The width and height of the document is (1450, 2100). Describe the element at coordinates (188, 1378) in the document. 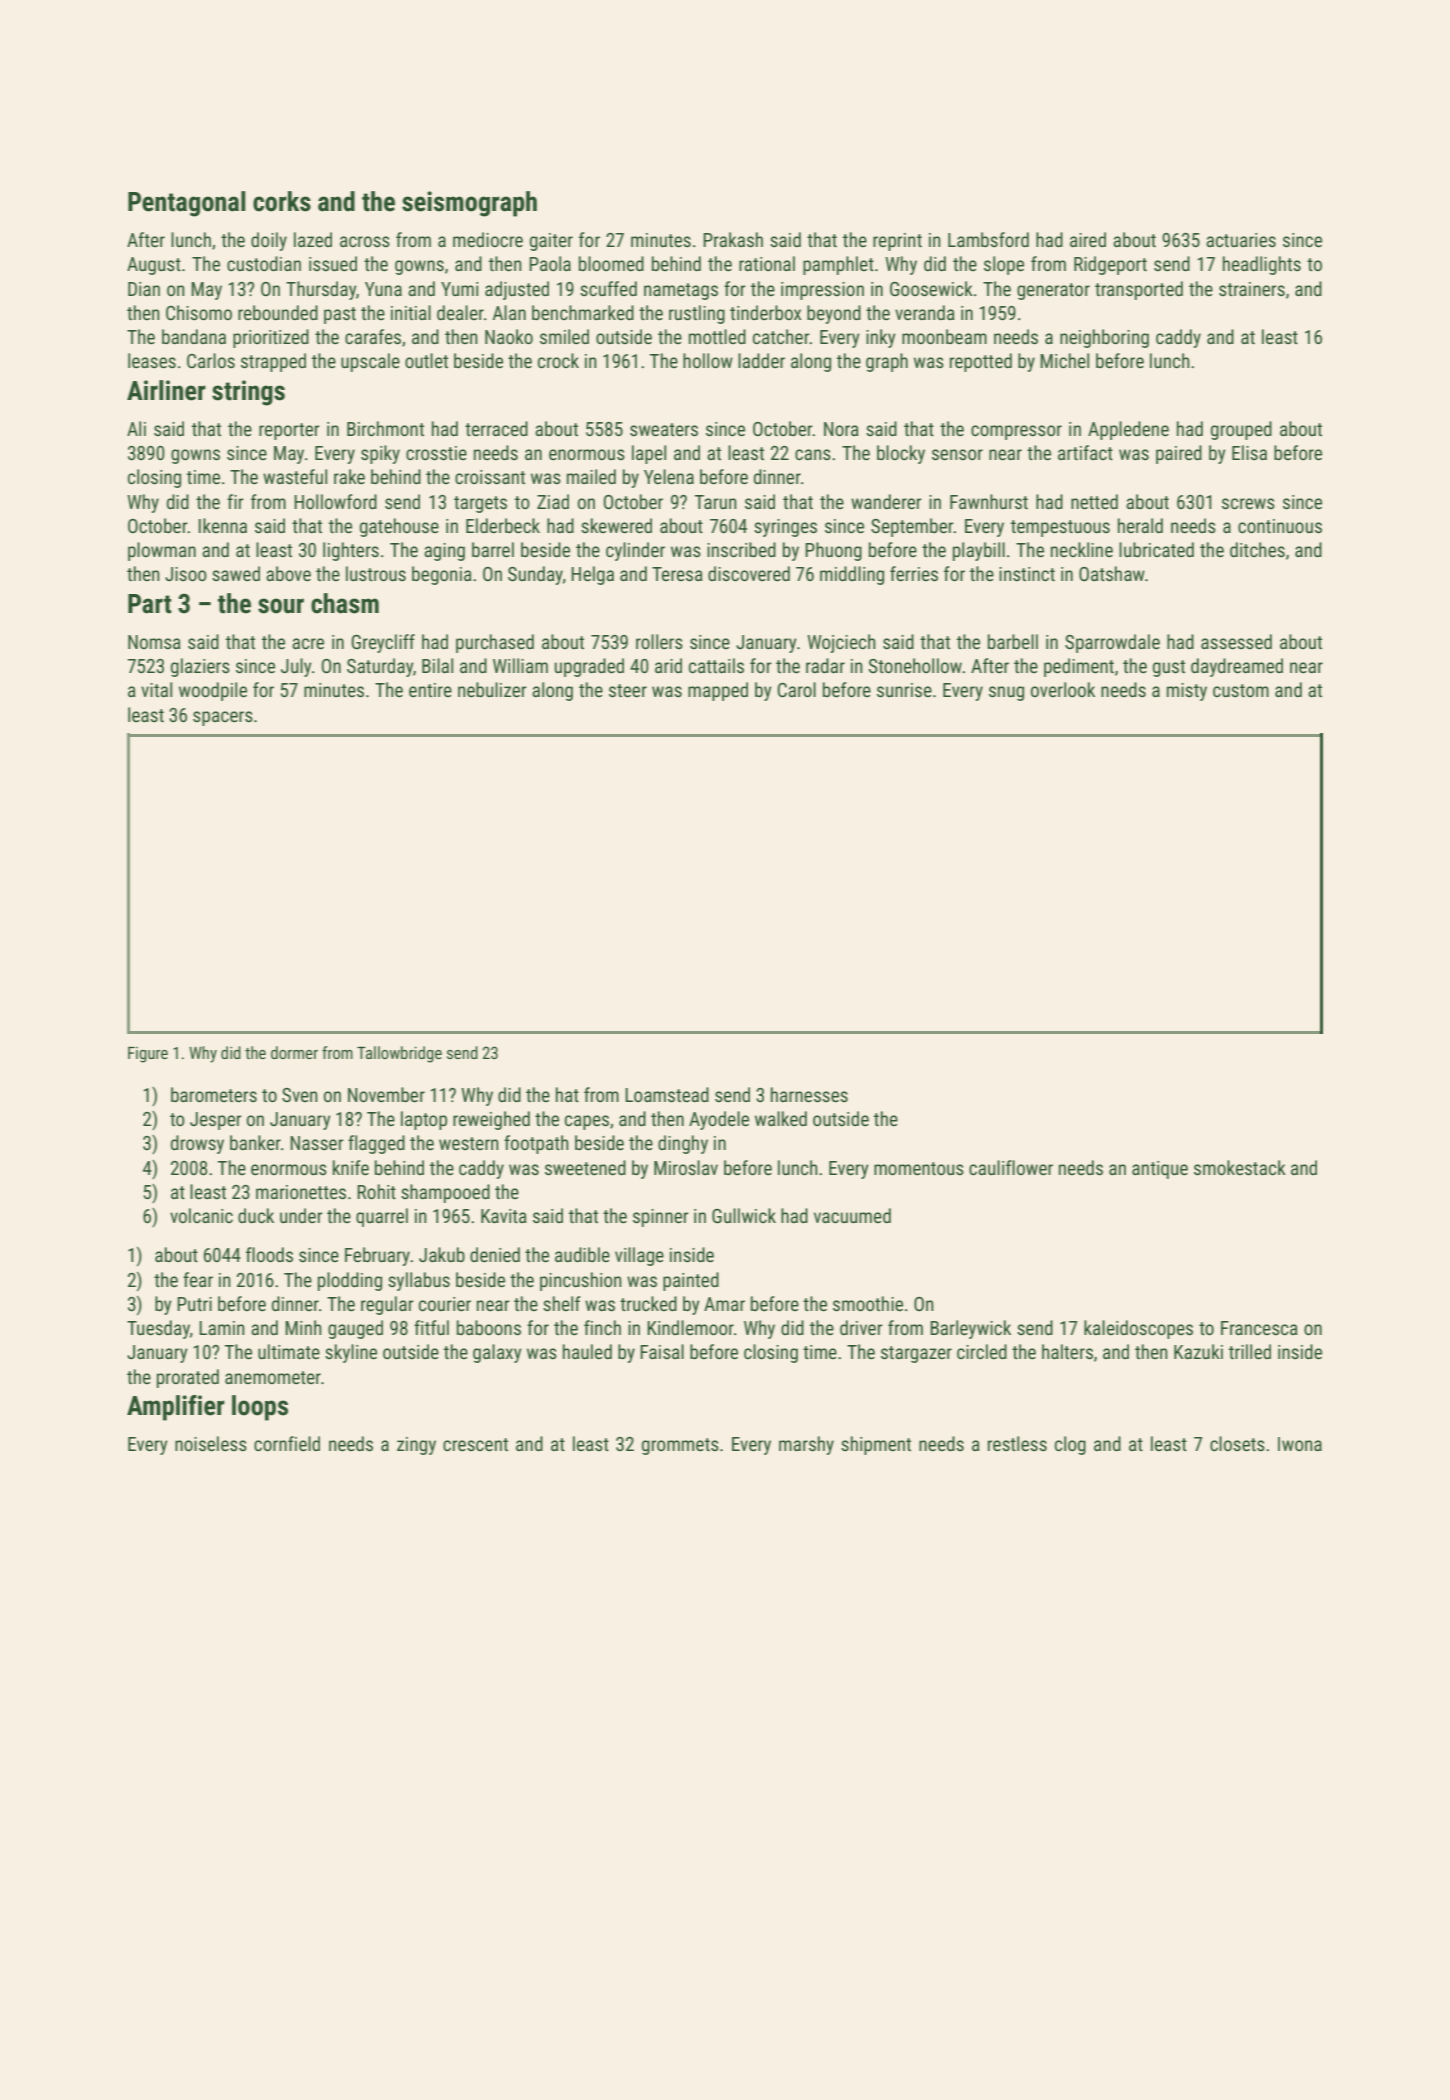

I see `prorated` at that location.
